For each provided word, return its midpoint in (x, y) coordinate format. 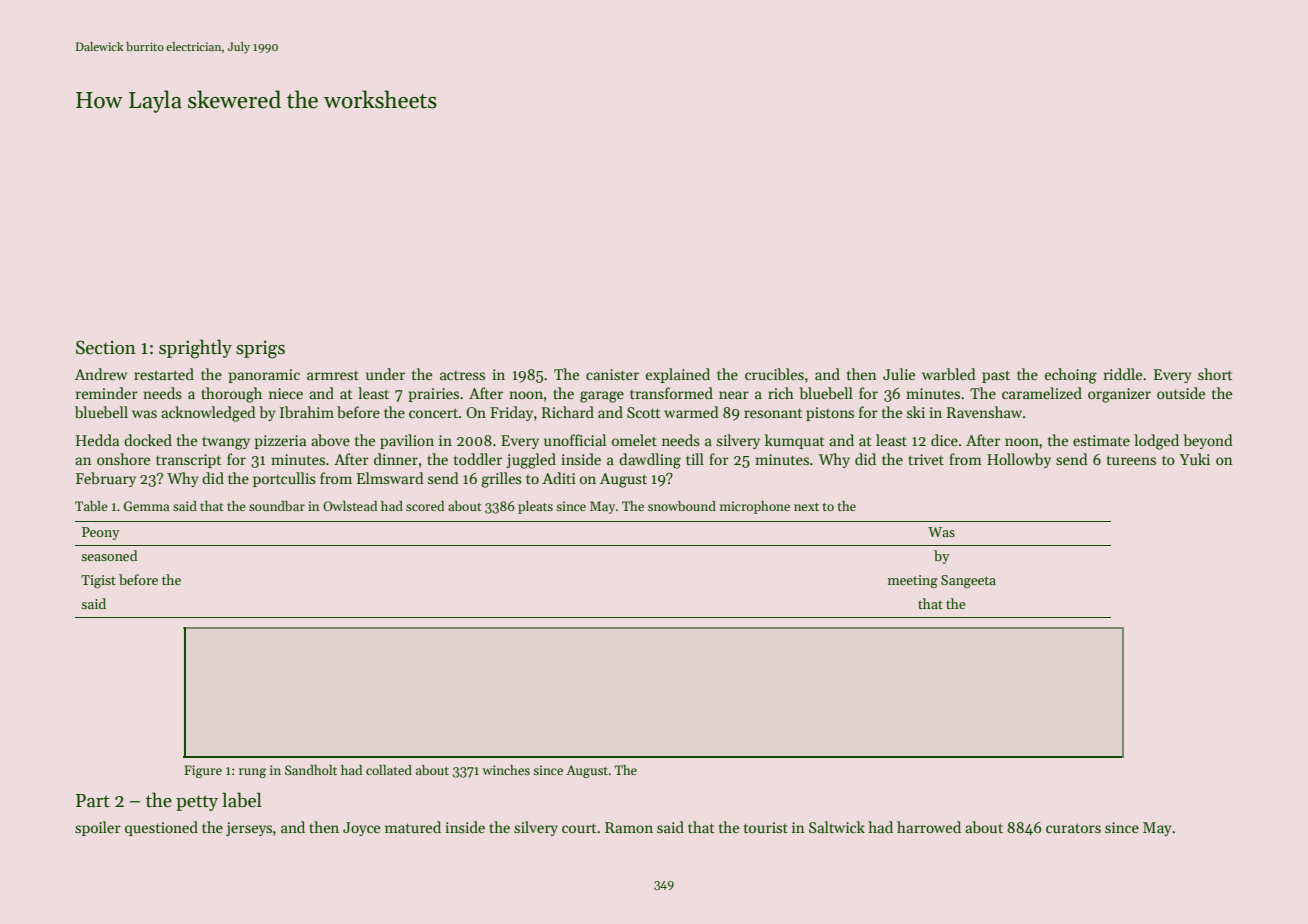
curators (1073, 828)
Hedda (97, 440)
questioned (161, 828)
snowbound (682, 506)
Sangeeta (968, 581)
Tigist (98, 582)
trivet (926, 459)
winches (506, 770)
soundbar (277, 506)
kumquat (795, 441)
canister (612, 374)
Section (106, 347)
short (1215, 374)
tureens (1131, 460)
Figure (203, 771)
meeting (913, 582)
